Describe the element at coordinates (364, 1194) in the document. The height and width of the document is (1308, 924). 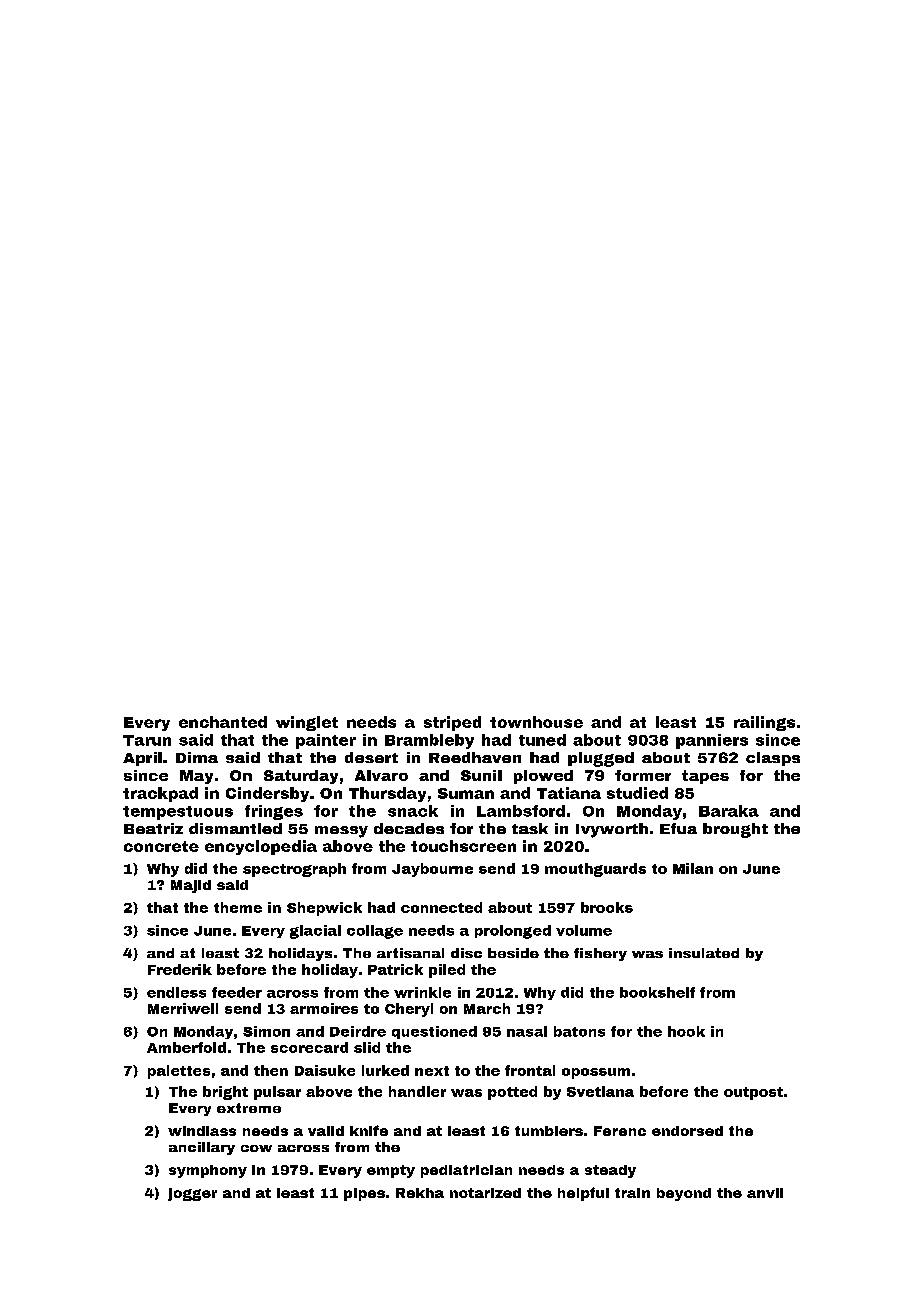
I see `pipes` at that location.
